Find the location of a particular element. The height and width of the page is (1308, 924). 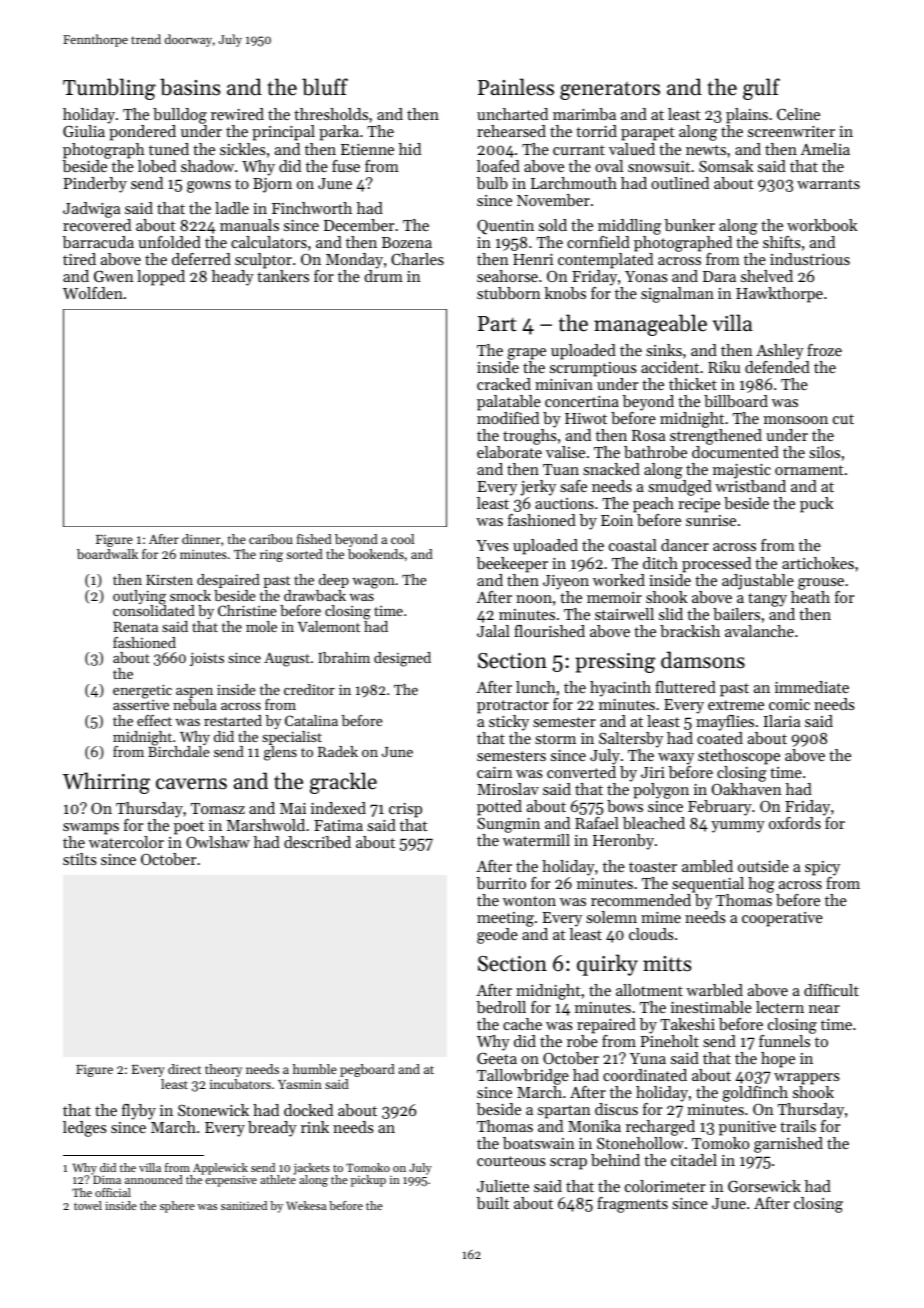

puck is located at coordinates (816, 505).
